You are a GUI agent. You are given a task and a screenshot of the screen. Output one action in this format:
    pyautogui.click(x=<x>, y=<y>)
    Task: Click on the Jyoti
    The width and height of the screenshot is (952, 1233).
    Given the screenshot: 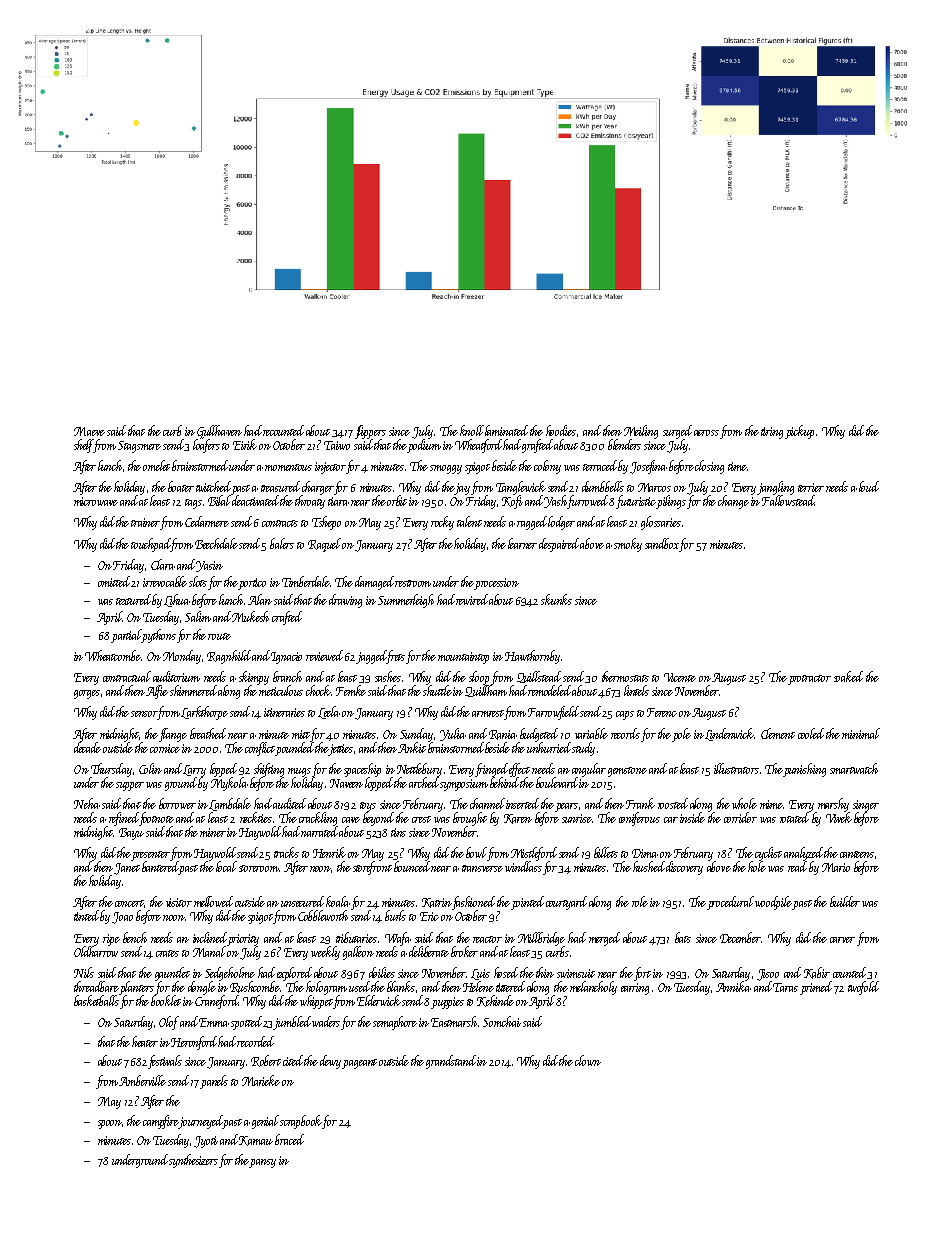 What is the action you would take?
    pyautogui.click(x=206, y=1142)
